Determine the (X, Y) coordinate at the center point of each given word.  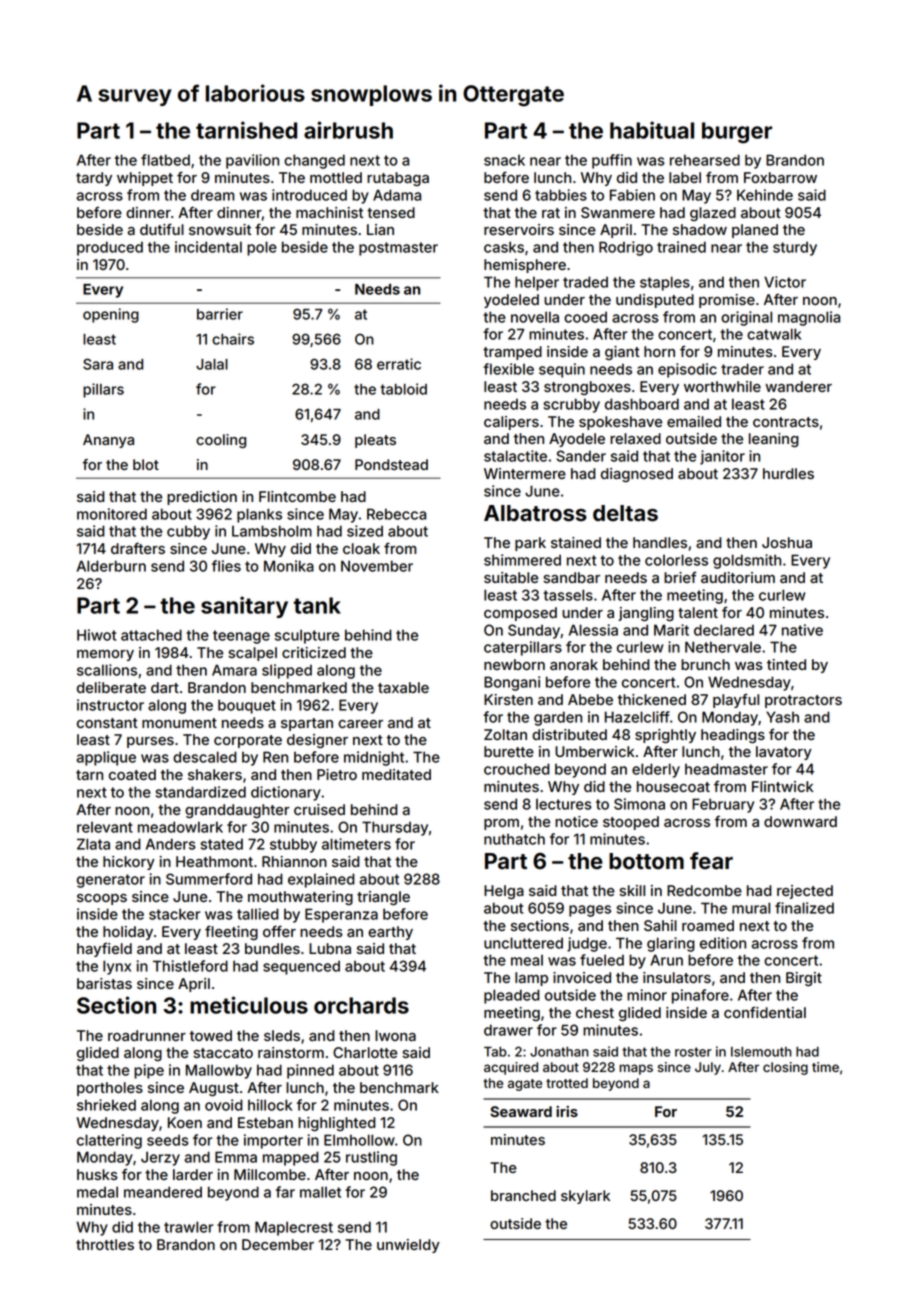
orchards (361, 1005)
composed (520, 614)
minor (647, 995)
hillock (270, 1105)
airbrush (348, 130)
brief (680, 577)
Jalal (212, 364)
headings (733, 736)
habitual (652, 130)
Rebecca (396, 514)
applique (106, 758)
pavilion (252, 161)
